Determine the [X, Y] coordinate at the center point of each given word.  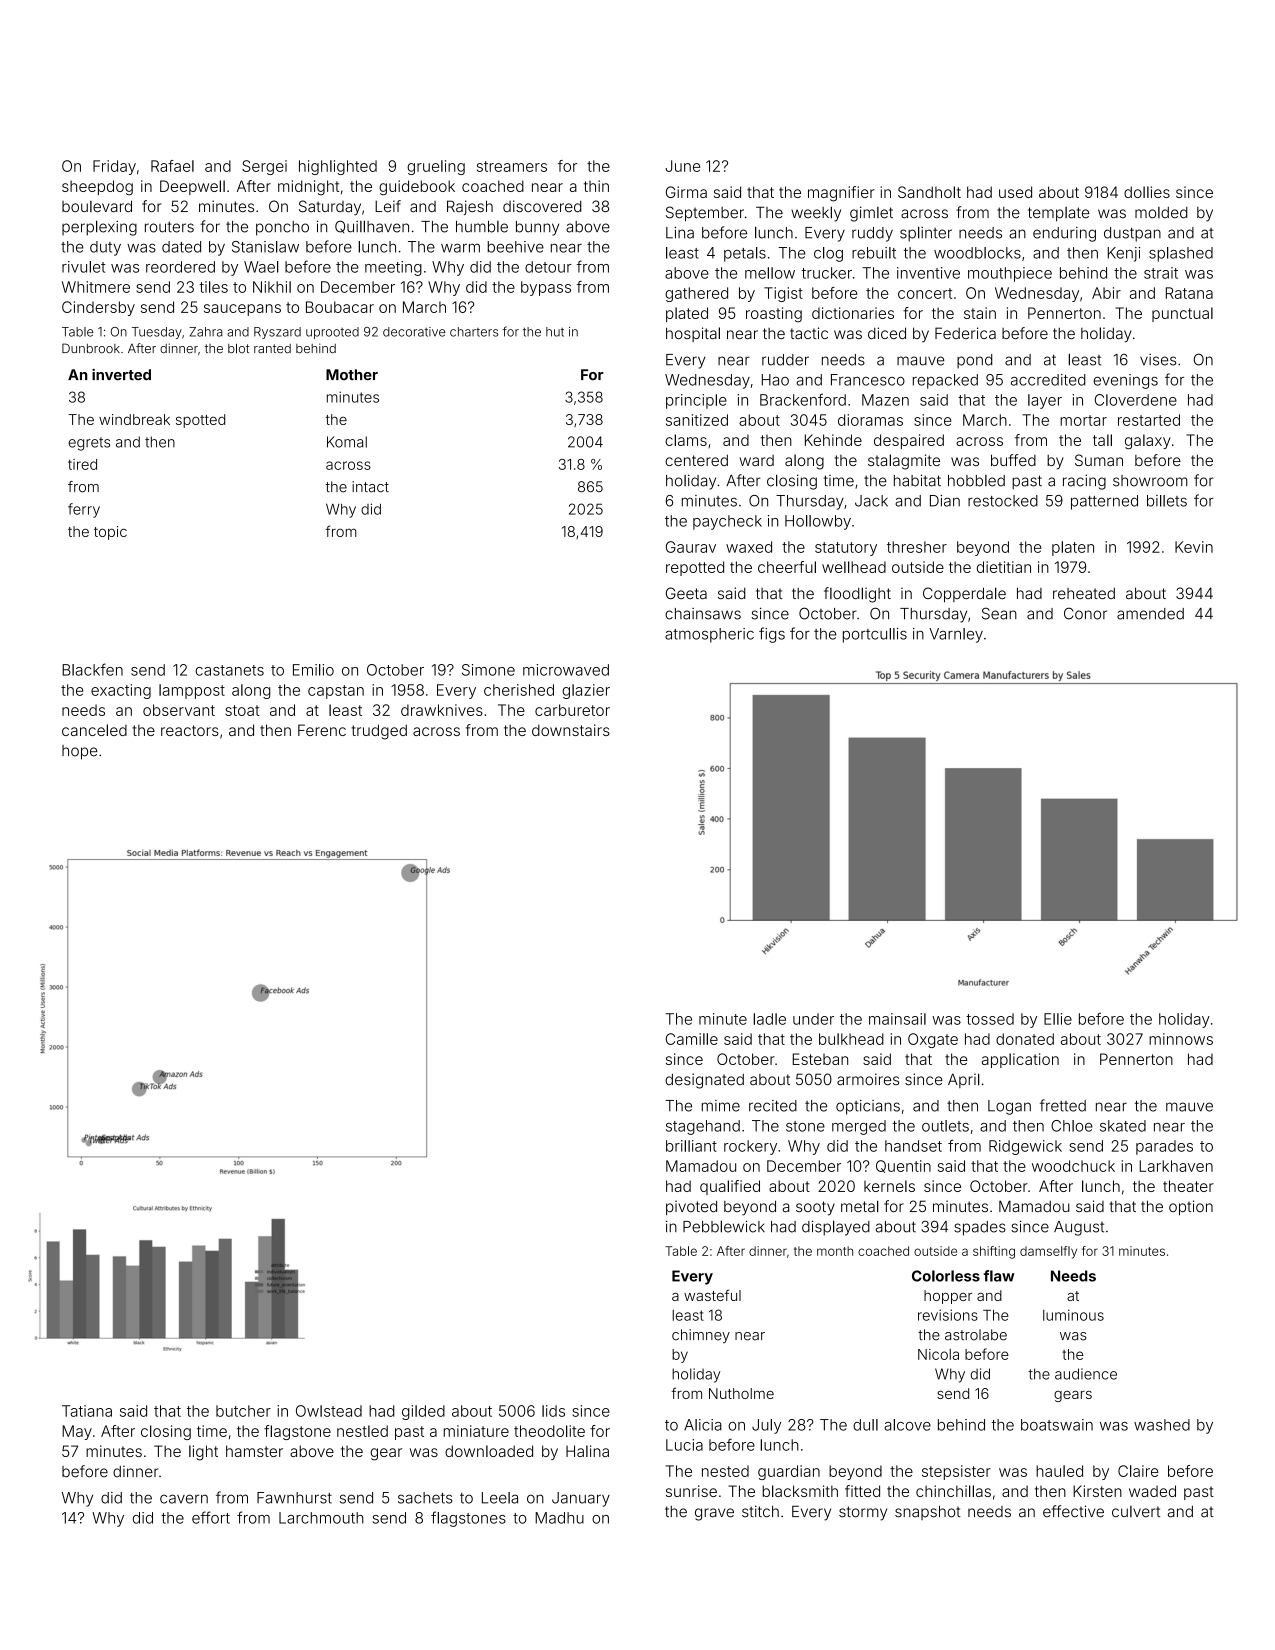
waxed [749, 547]
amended [1150, 614]
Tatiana [87, 1411]
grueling [436, 167]
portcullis [875, 635]
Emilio [313, 670]
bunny [537, 228]
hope [80, 752]
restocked [1003, 501]
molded [1161, 213]
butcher [243, 1411]
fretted [1063, 1105]
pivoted [691, 1207]
